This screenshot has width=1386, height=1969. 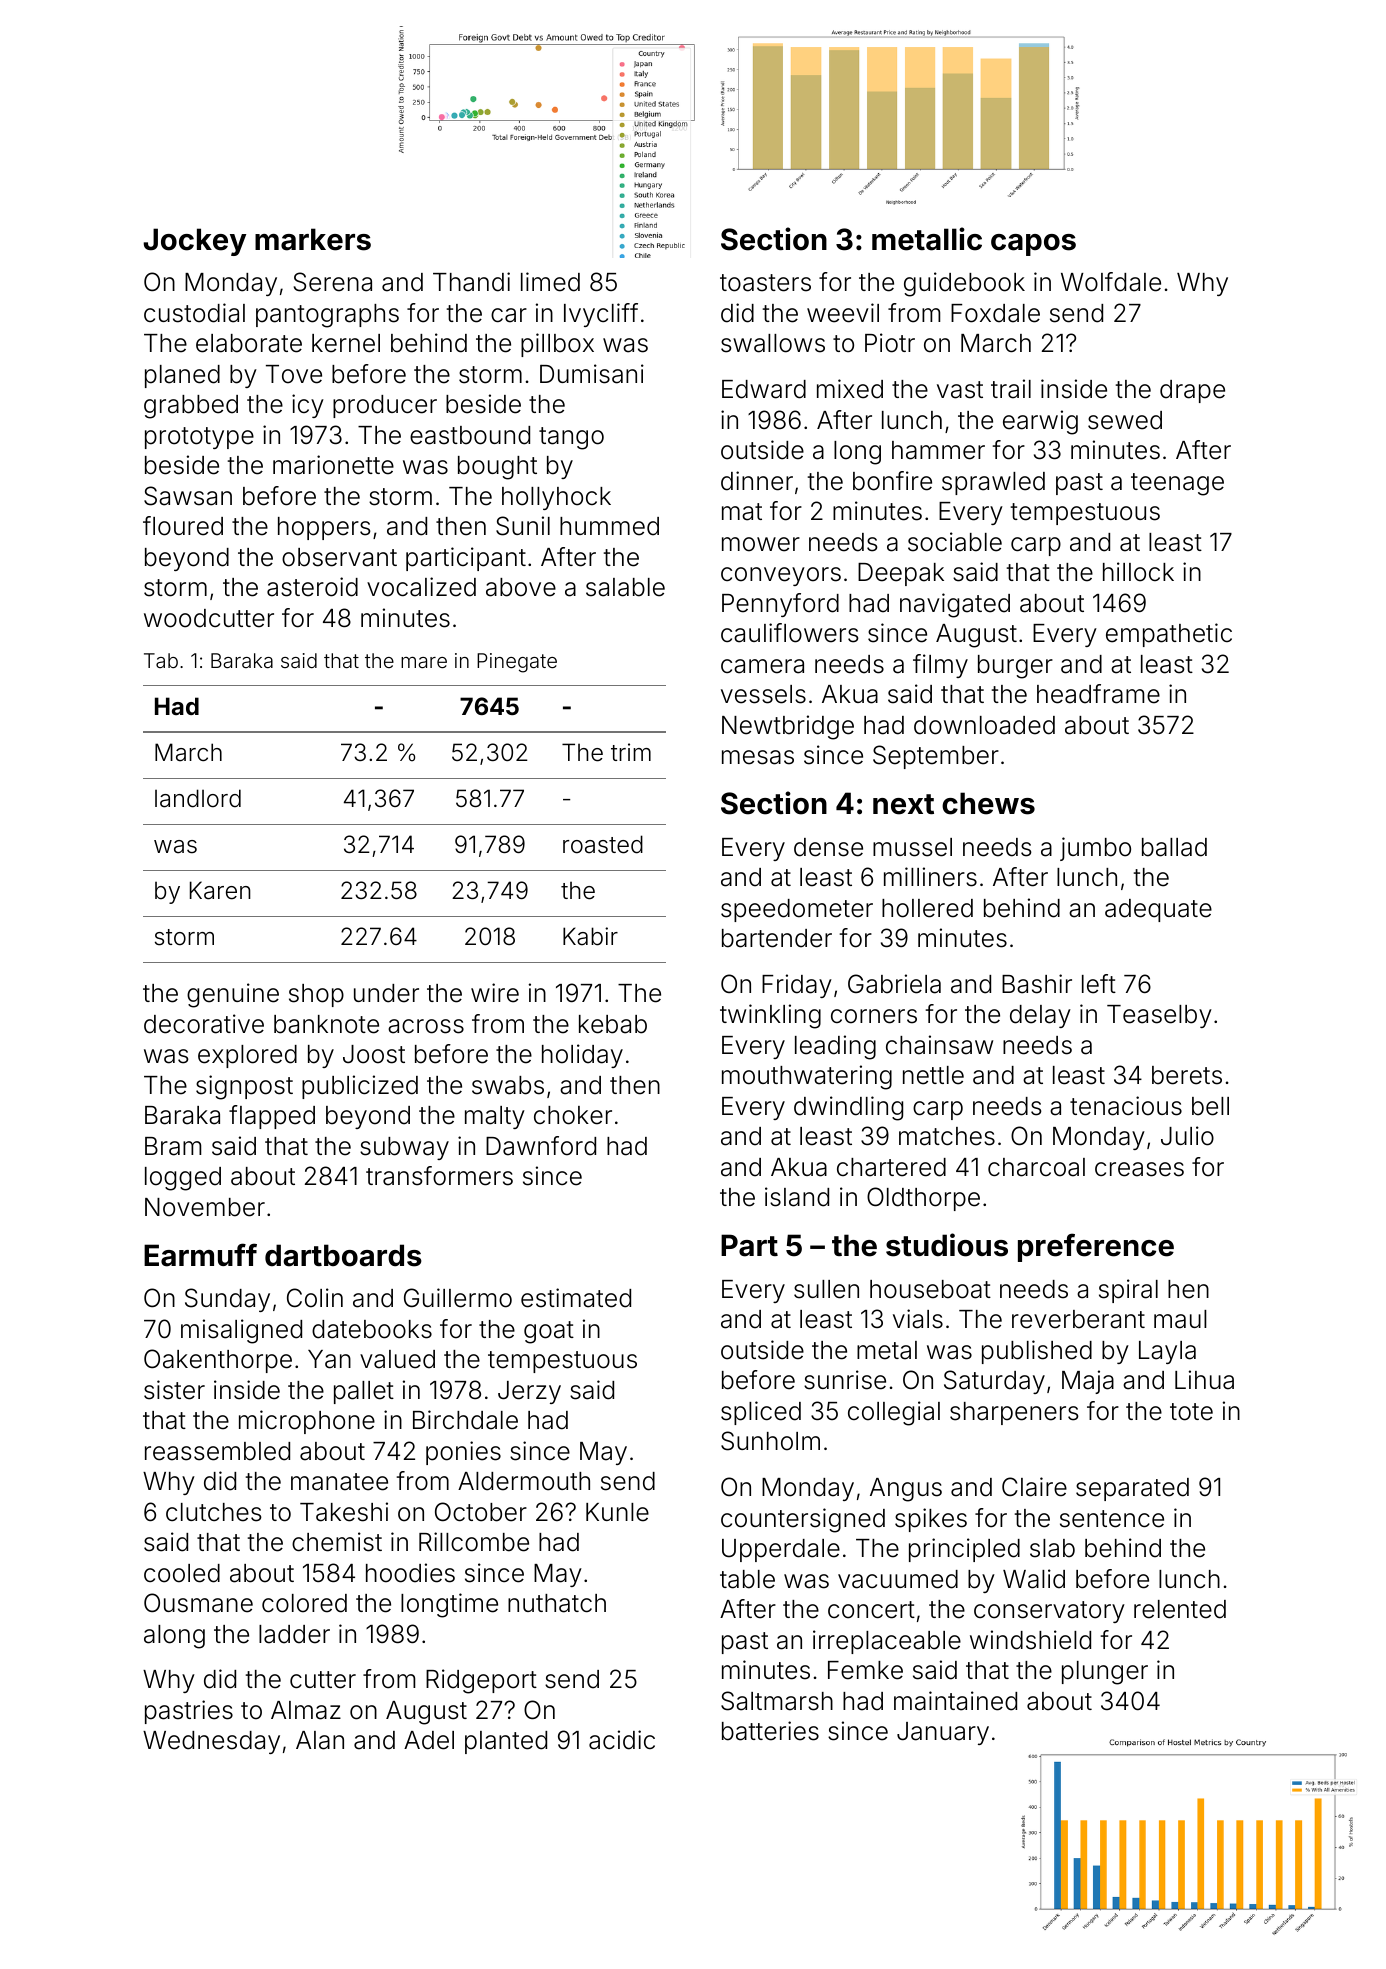 I want to click on toasters, so click(x=765, y=283).
